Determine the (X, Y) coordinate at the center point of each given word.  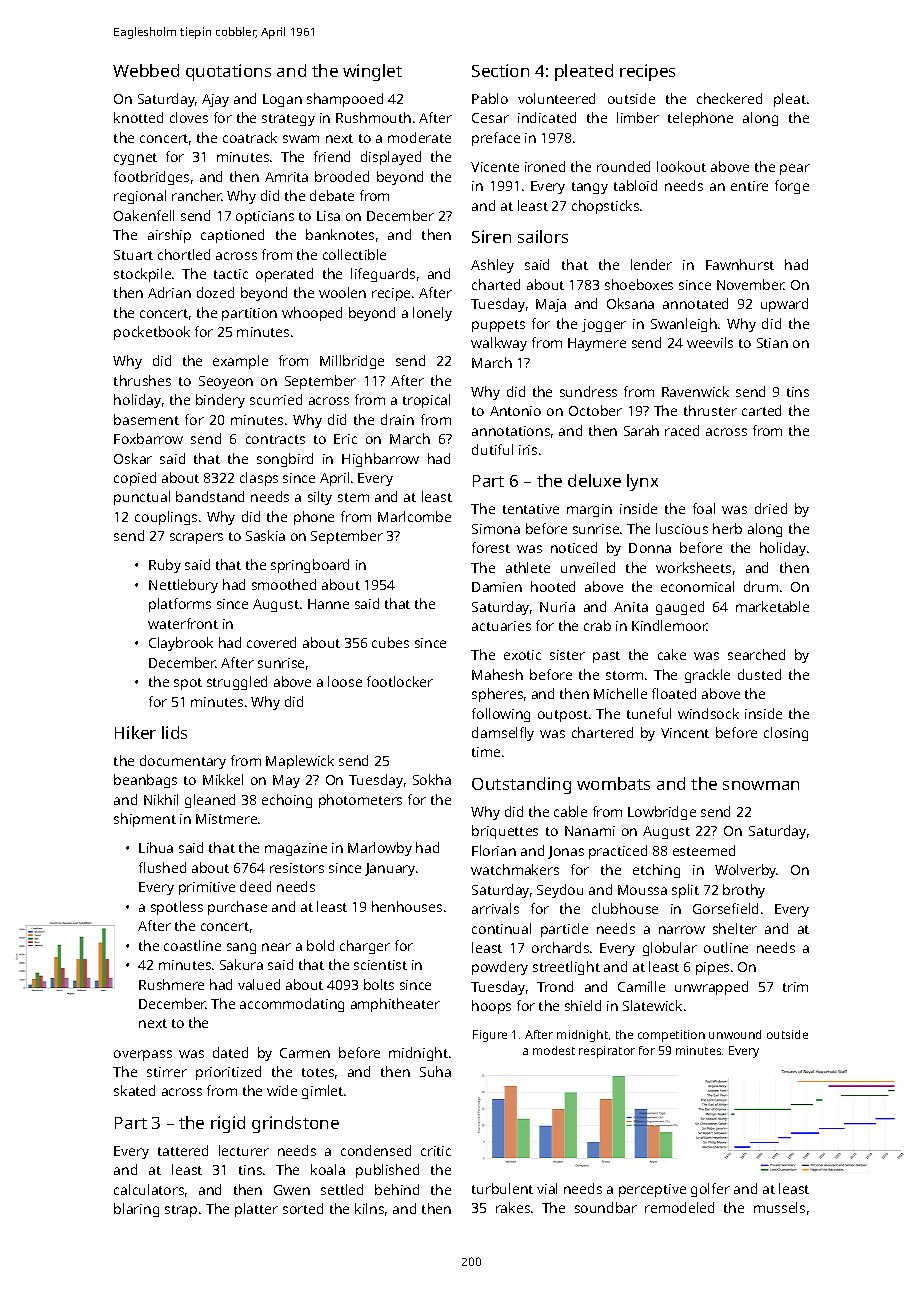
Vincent (685, 733)
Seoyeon (226, 382)
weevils (710, 342)
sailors (543, 236)
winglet (372, 72)
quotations (228, 72)
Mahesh (497, 674)
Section (500, 70)
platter (256, 1210)
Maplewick (300, 762)
